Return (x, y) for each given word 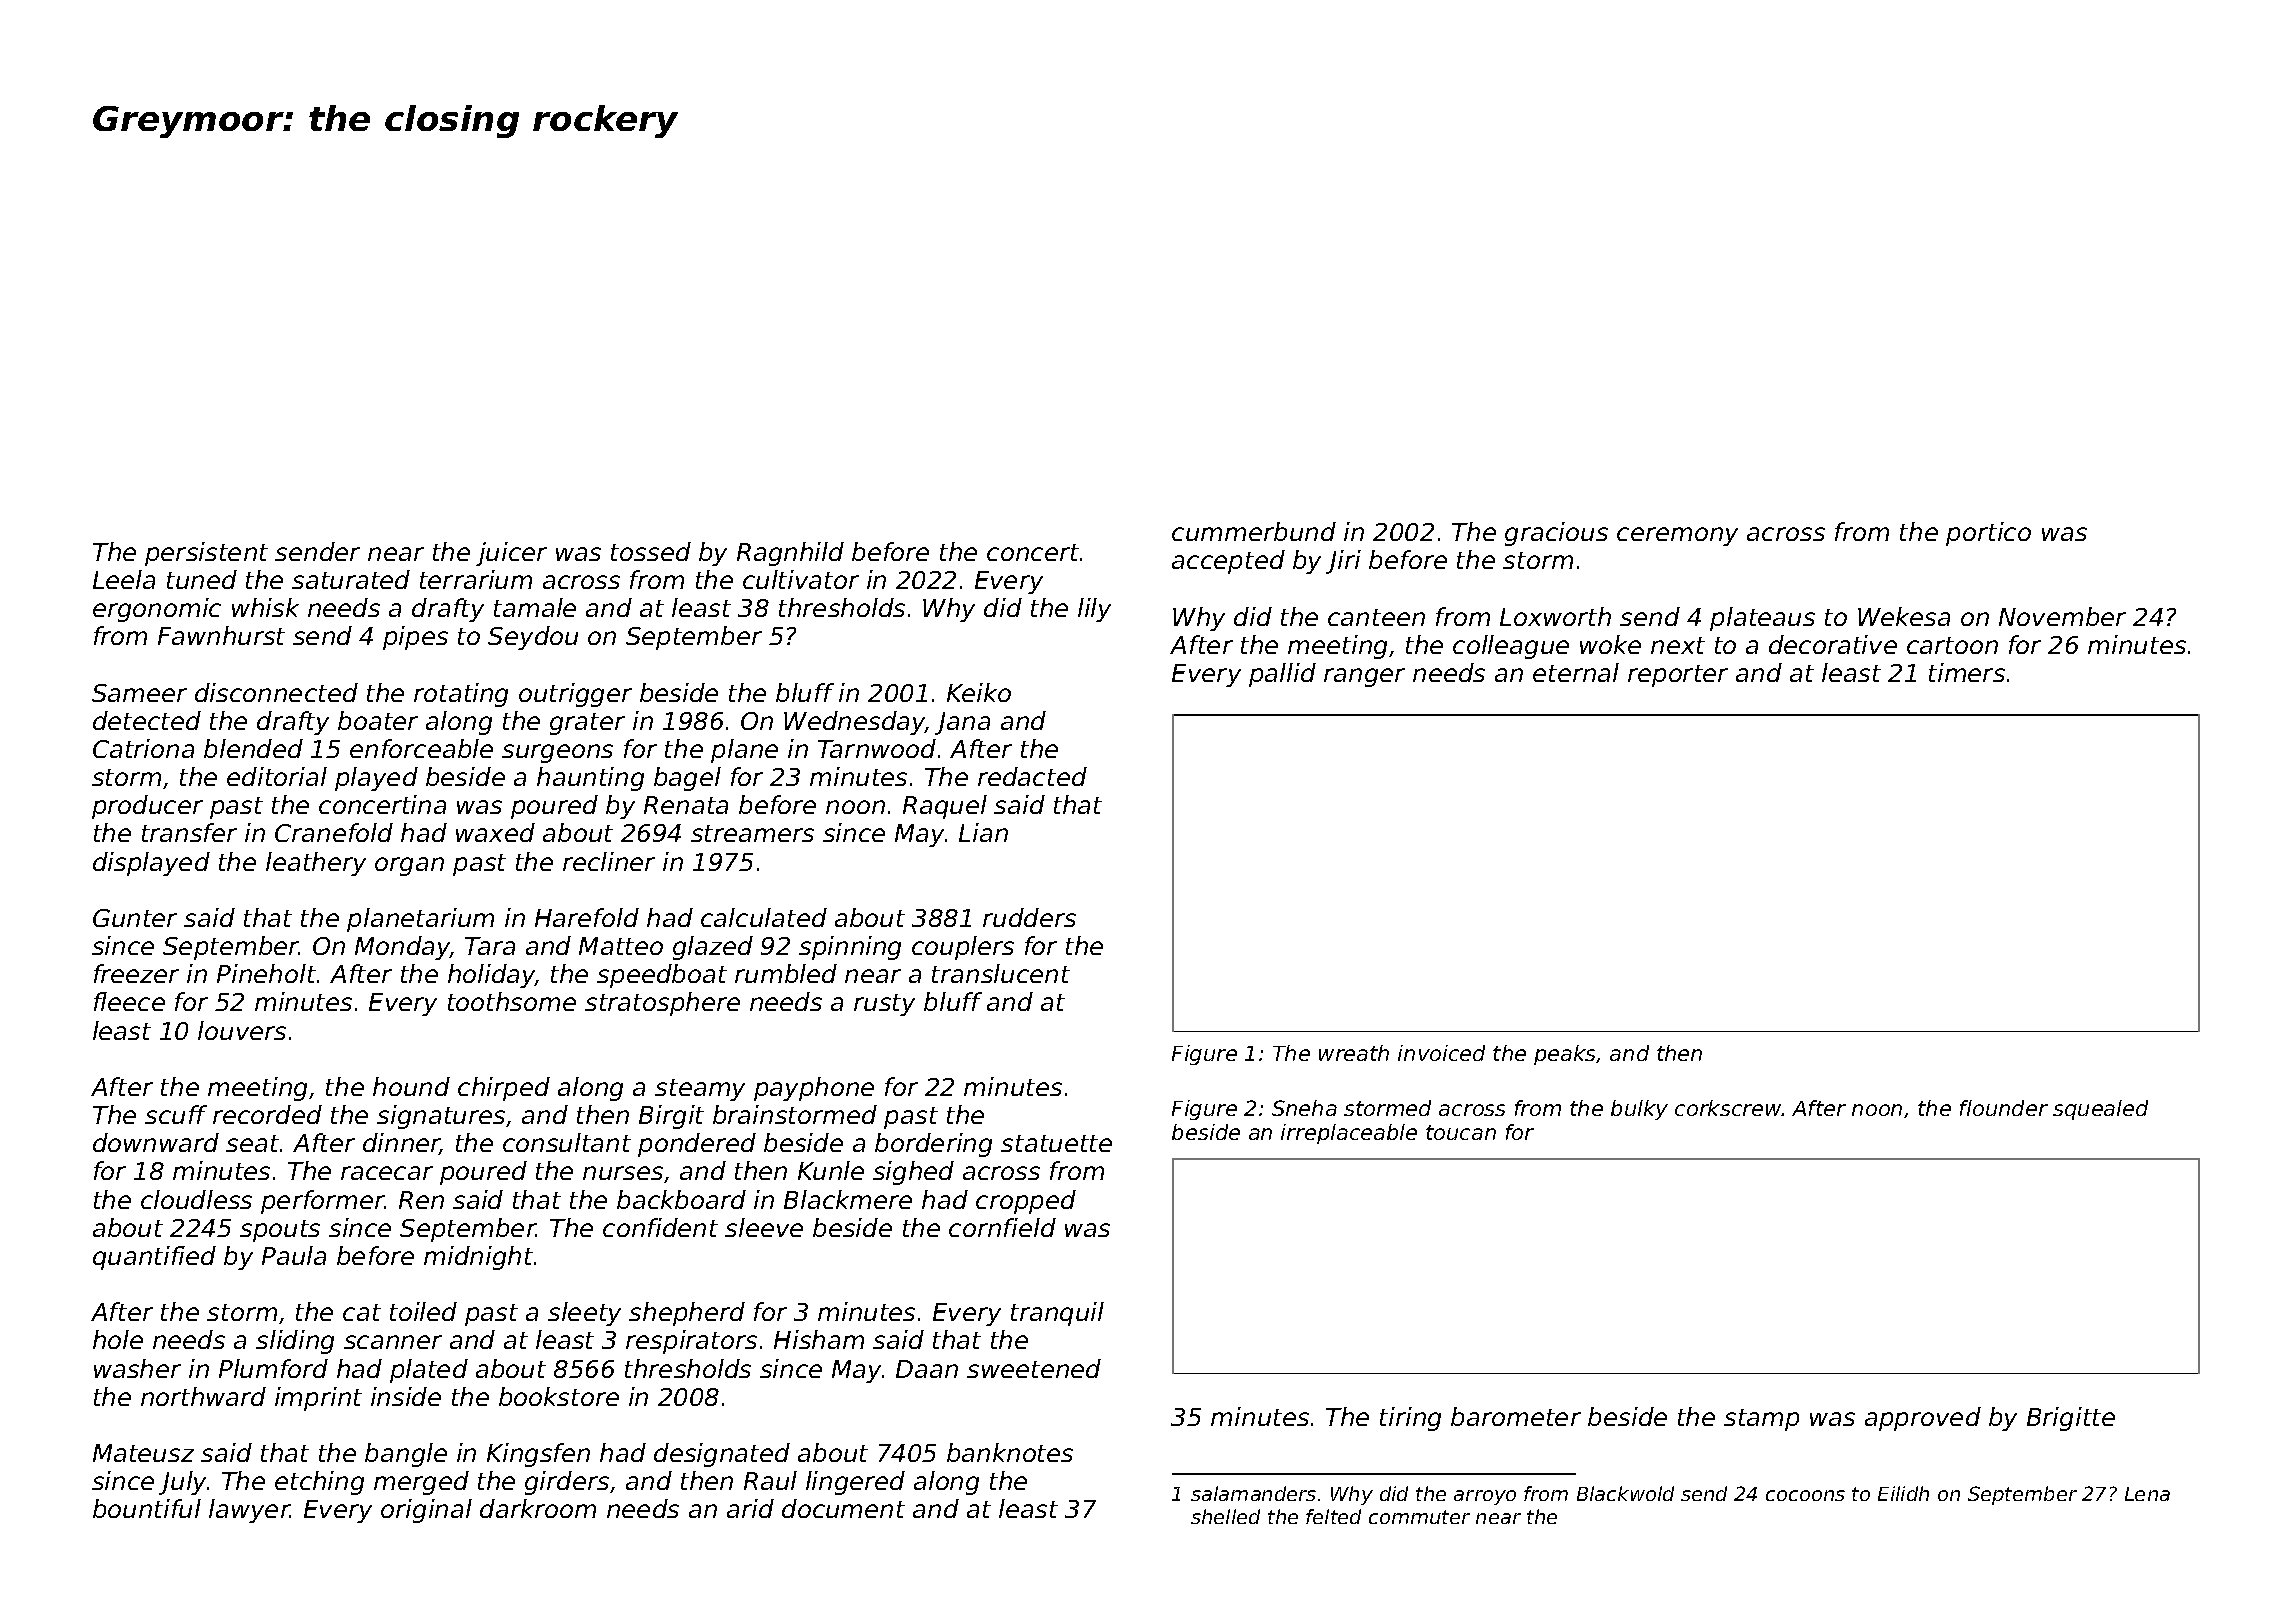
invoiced (1441, 1053)
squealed (2100, 1110)
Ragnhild (790, 554)
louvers (242, 1030)
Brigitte (2071, 1419)
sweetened (1034, 1368)
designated (722, 1455)
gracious (1556, 534)
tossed (651, 551)
